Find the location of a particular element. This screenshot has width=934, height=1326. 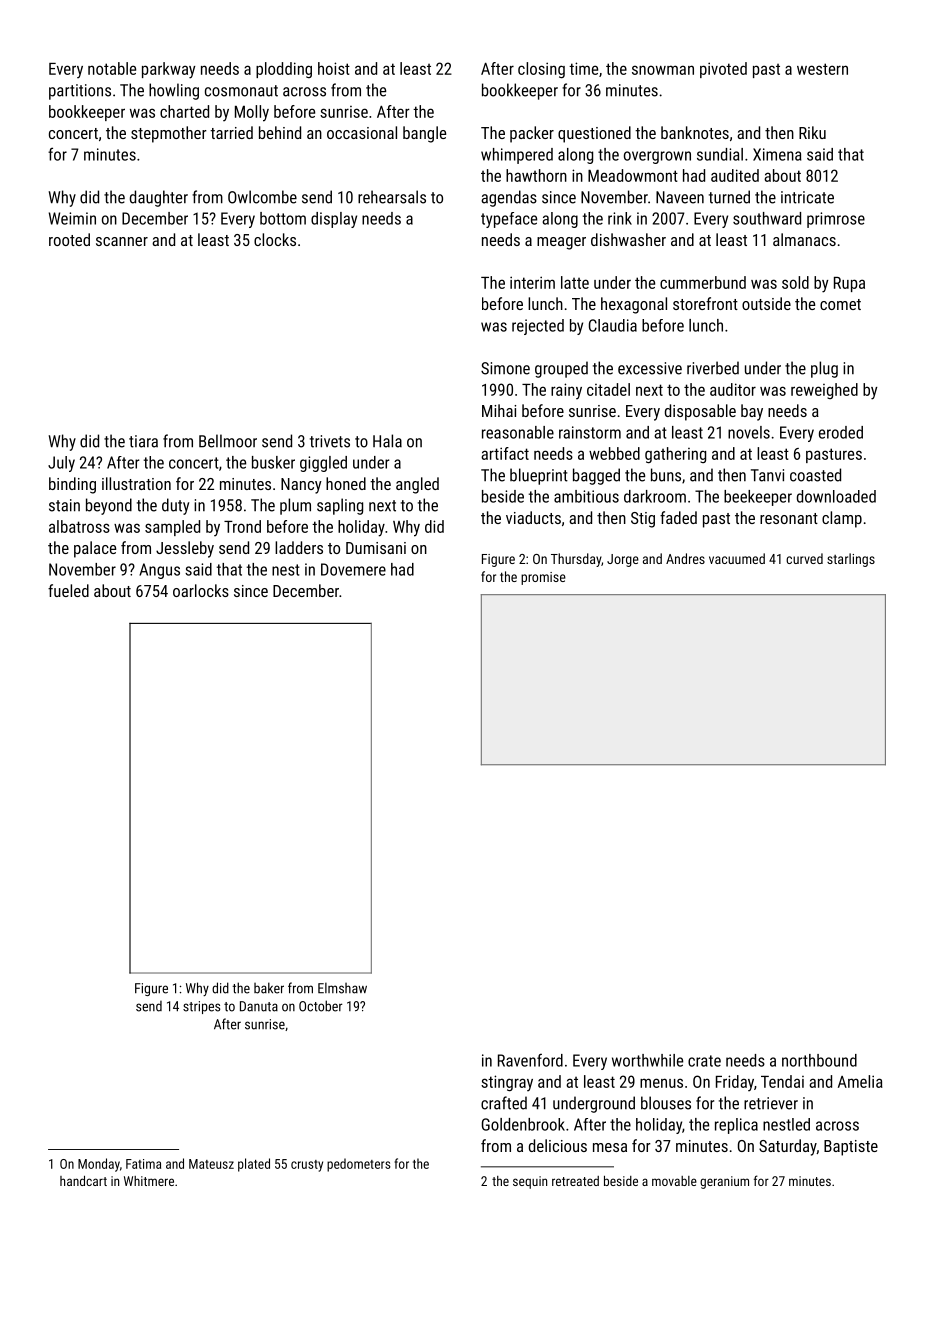

Andres is located at coordinates (685, 558).
